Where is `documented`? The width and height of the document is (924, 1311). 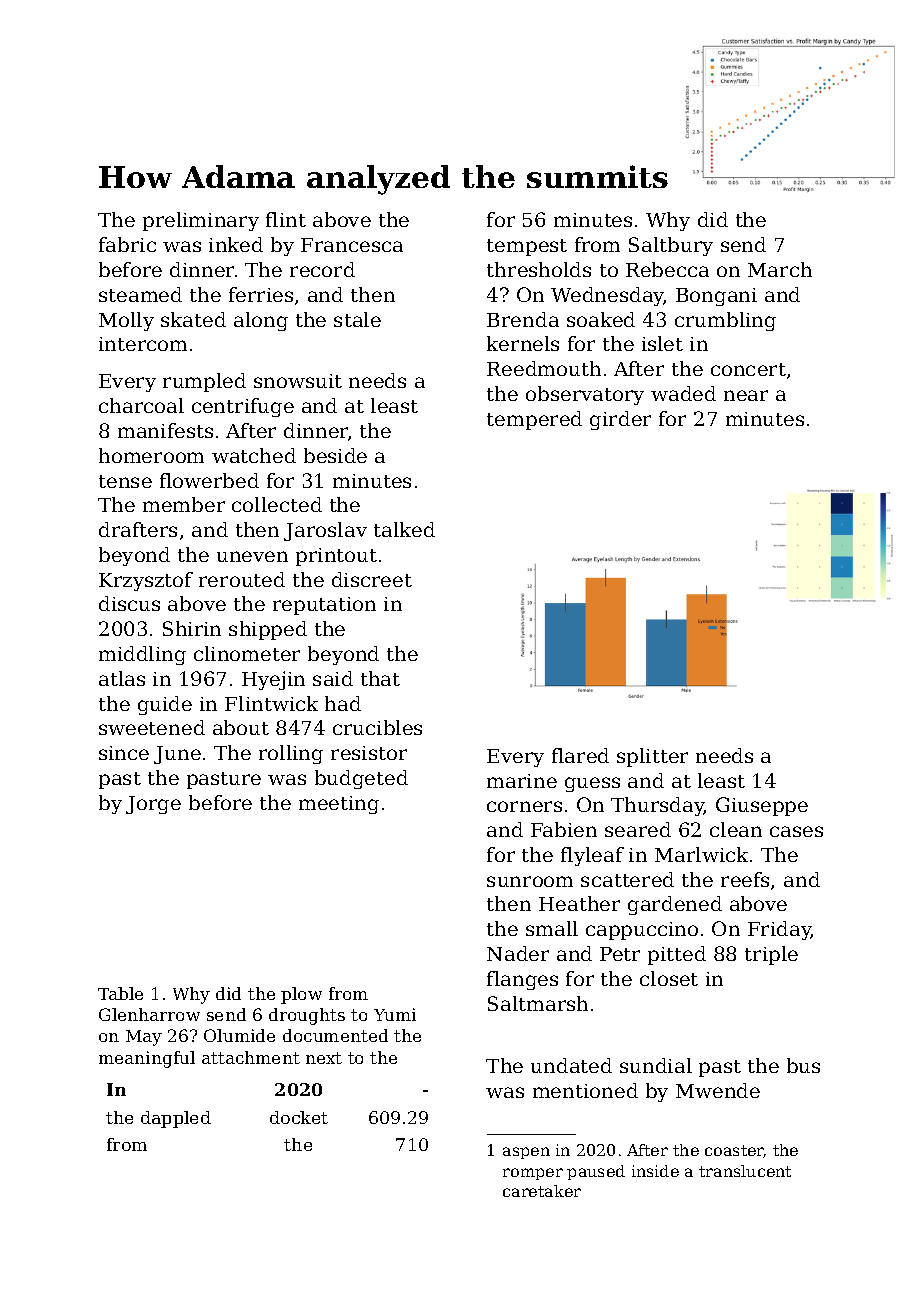
documented is located at coordinates (335, 1035).
